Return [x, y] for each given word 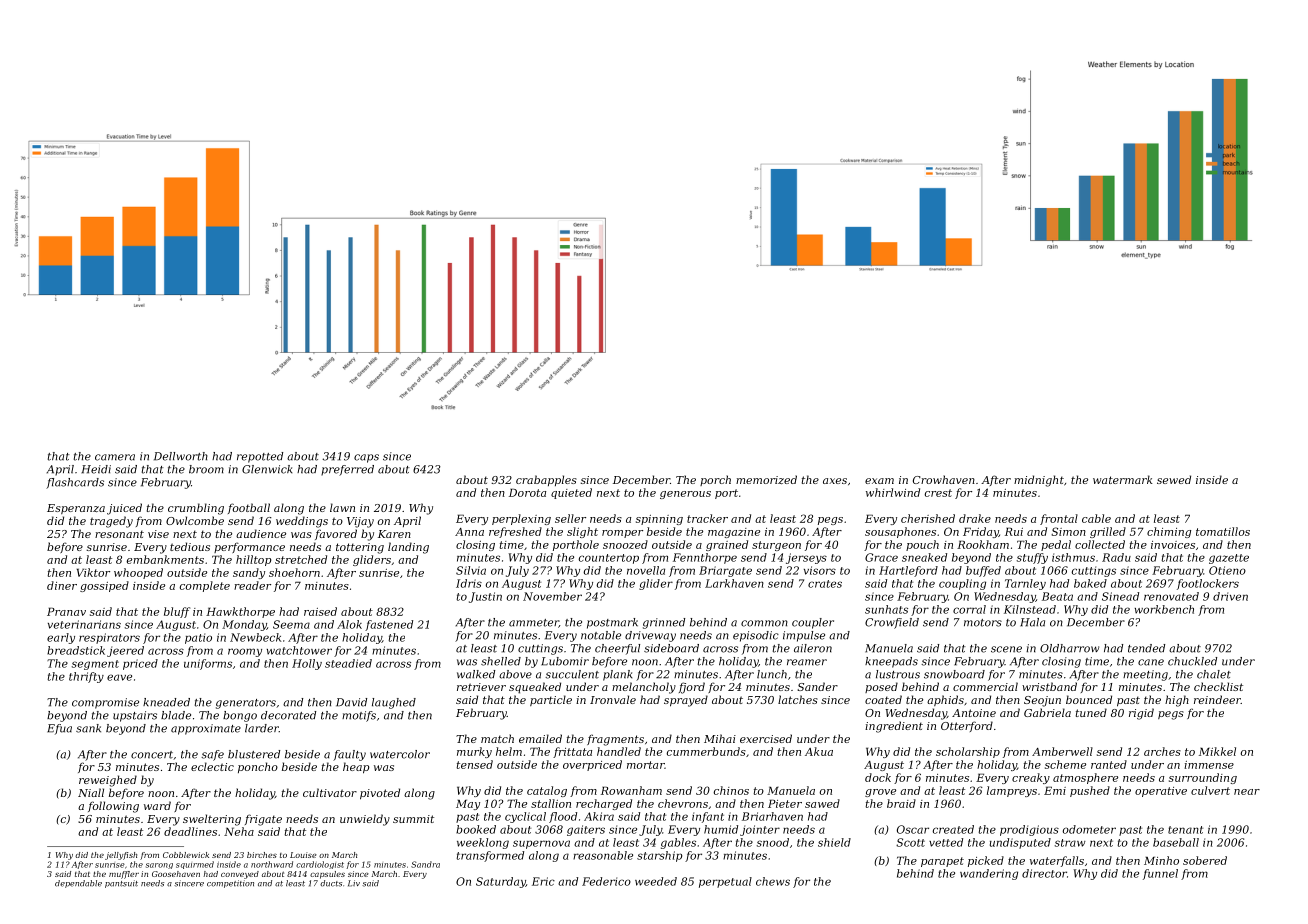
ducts [331, 883]
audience [261, 533]
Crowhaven [944, 479]
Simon [1068, 531]
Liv [354, 883]
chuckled [1192, 661]
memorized [766, 479]
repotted [260, 457]
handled [619, 751]
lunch [772, 674]
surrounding [1203, 778]
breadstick [76, 650]
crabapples [546, 480]
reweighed [108, 781]
